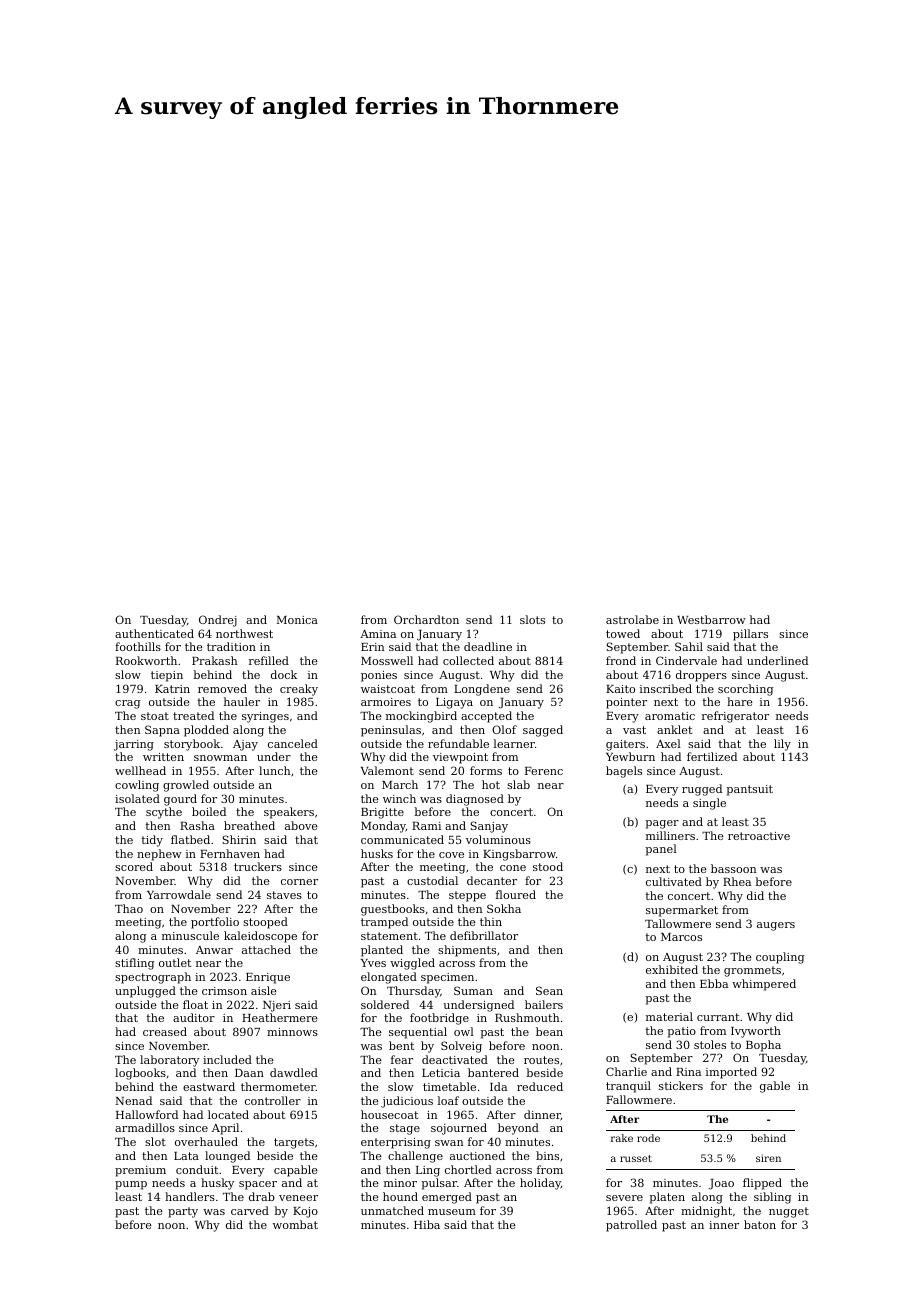 This page has width=924, height=1308. I want to click on party, so click(183, 1212).
